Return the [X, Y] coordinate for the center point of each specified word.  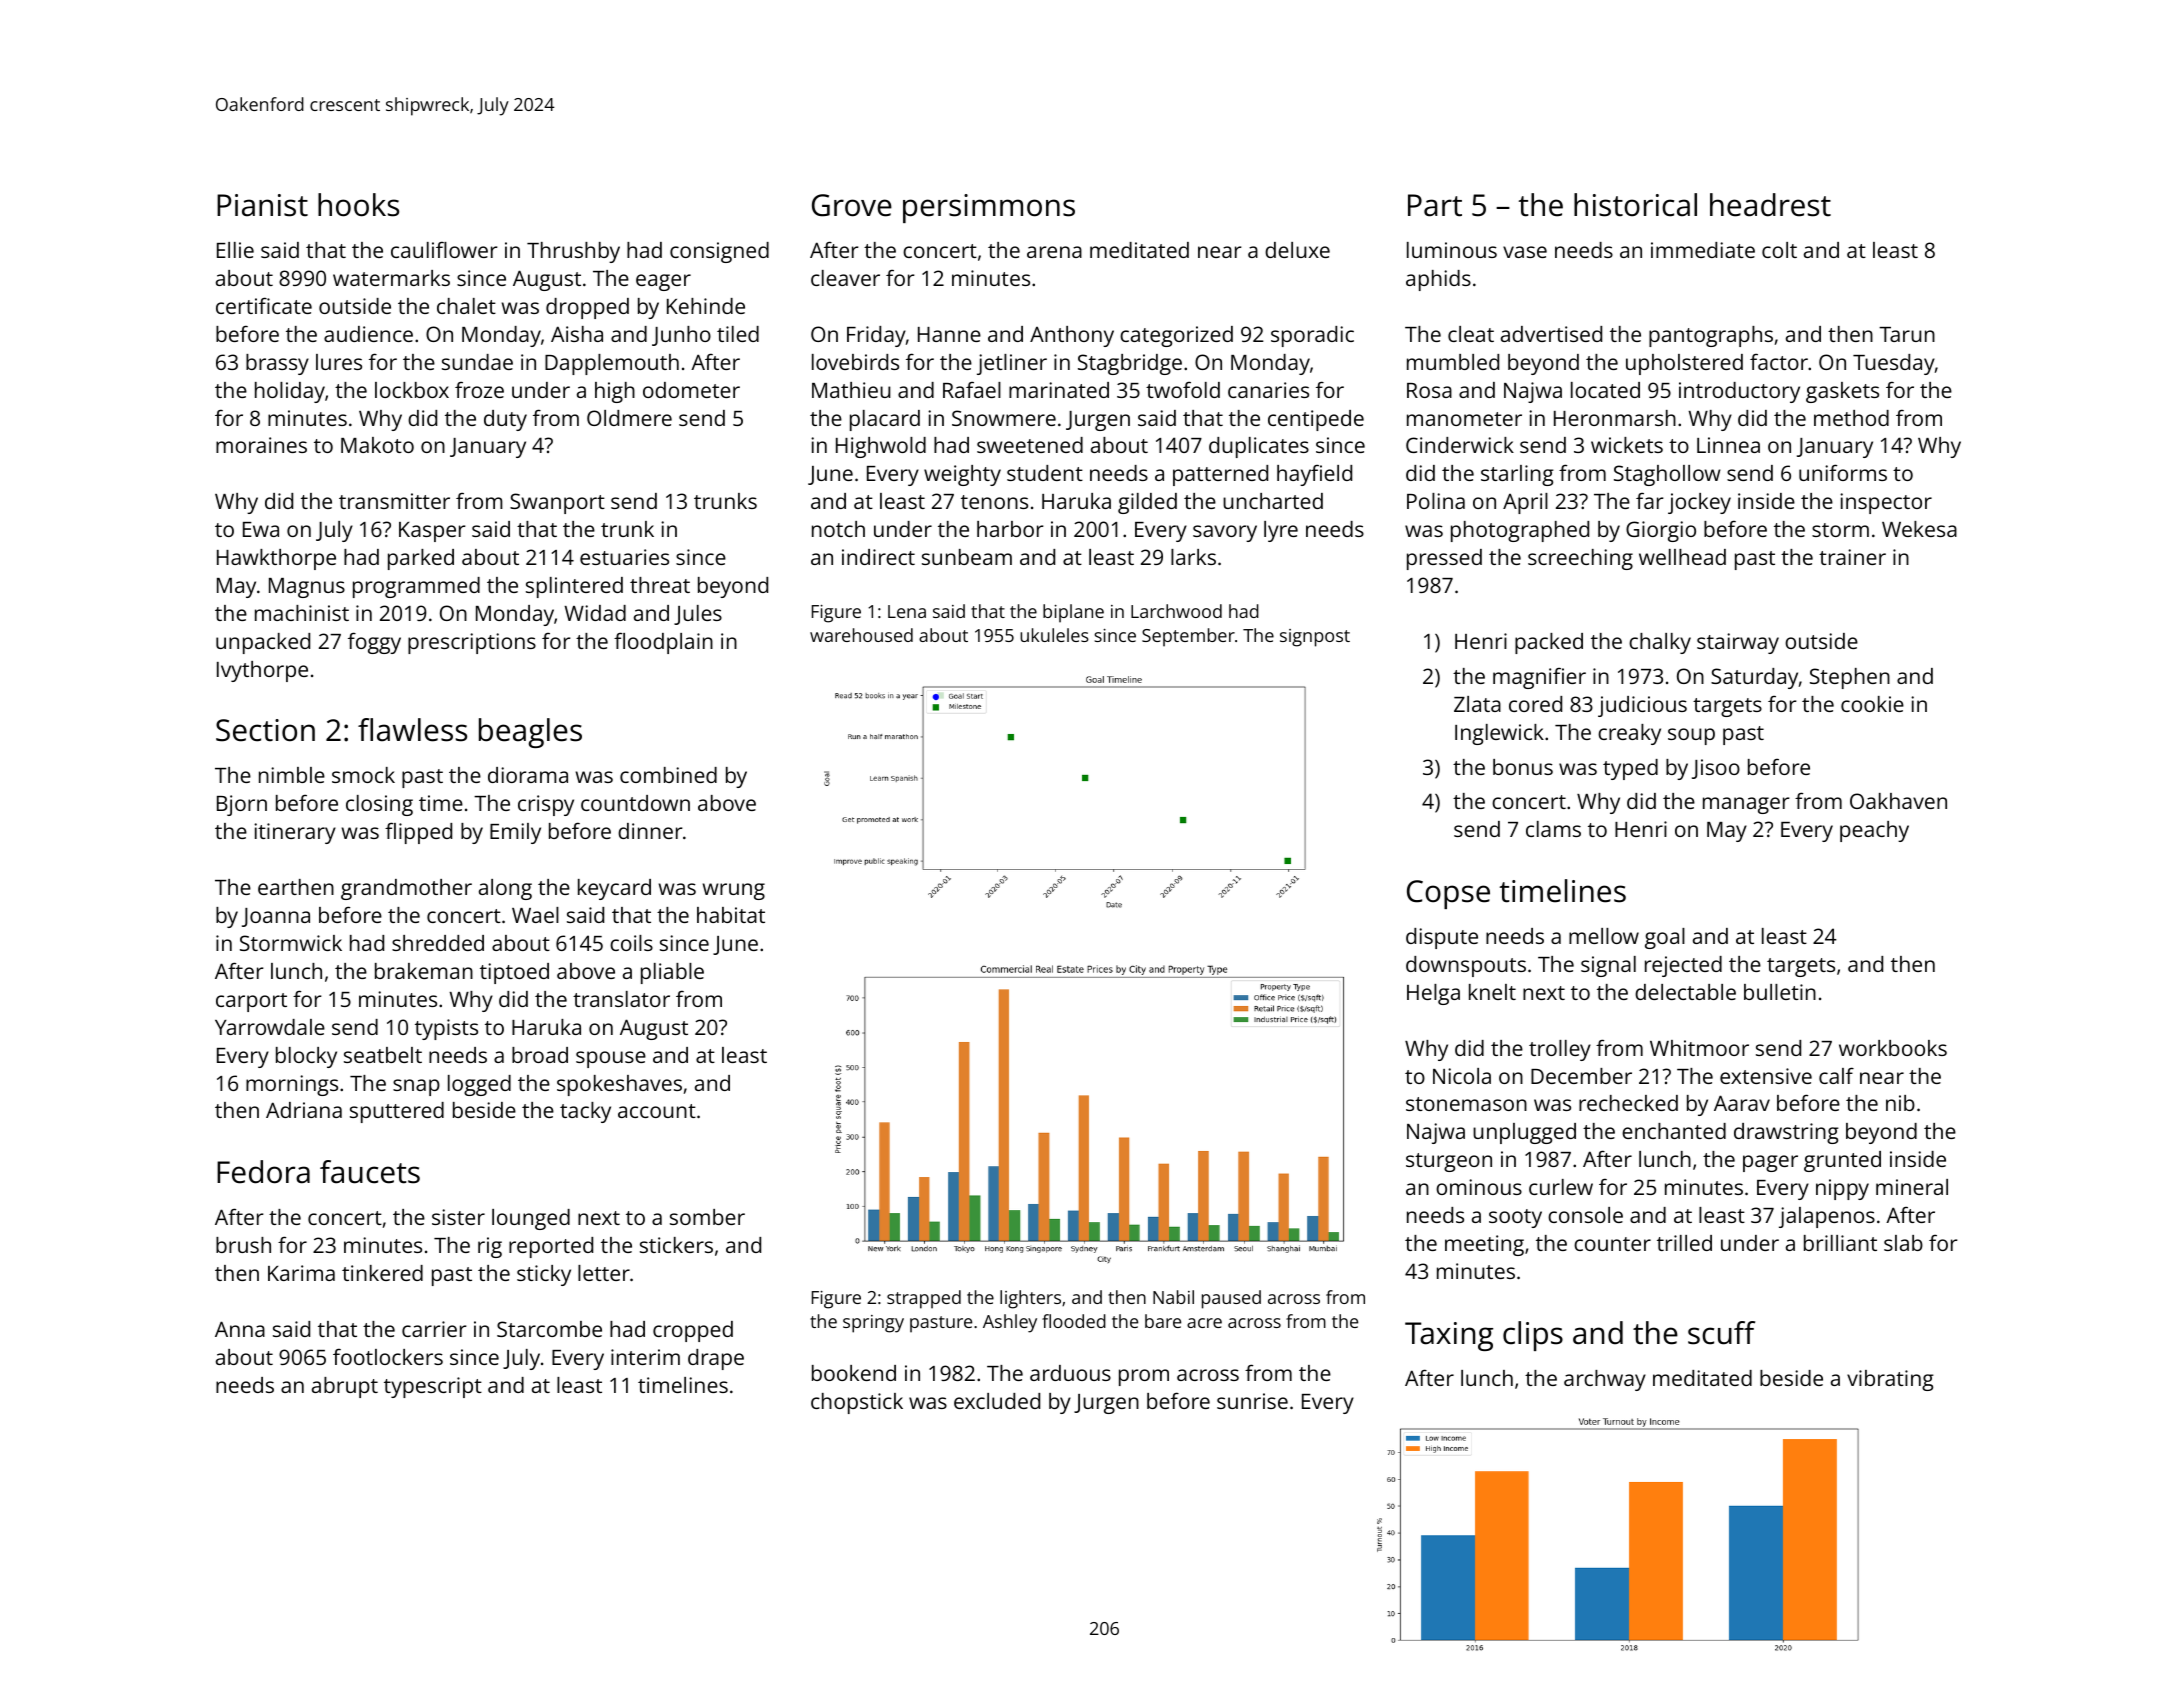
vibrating [1890, 1380]
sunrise [1252, 1401]
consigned [719, 252]
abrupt [345, 1387]
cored [1535, 704]
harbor [1010, 529]
